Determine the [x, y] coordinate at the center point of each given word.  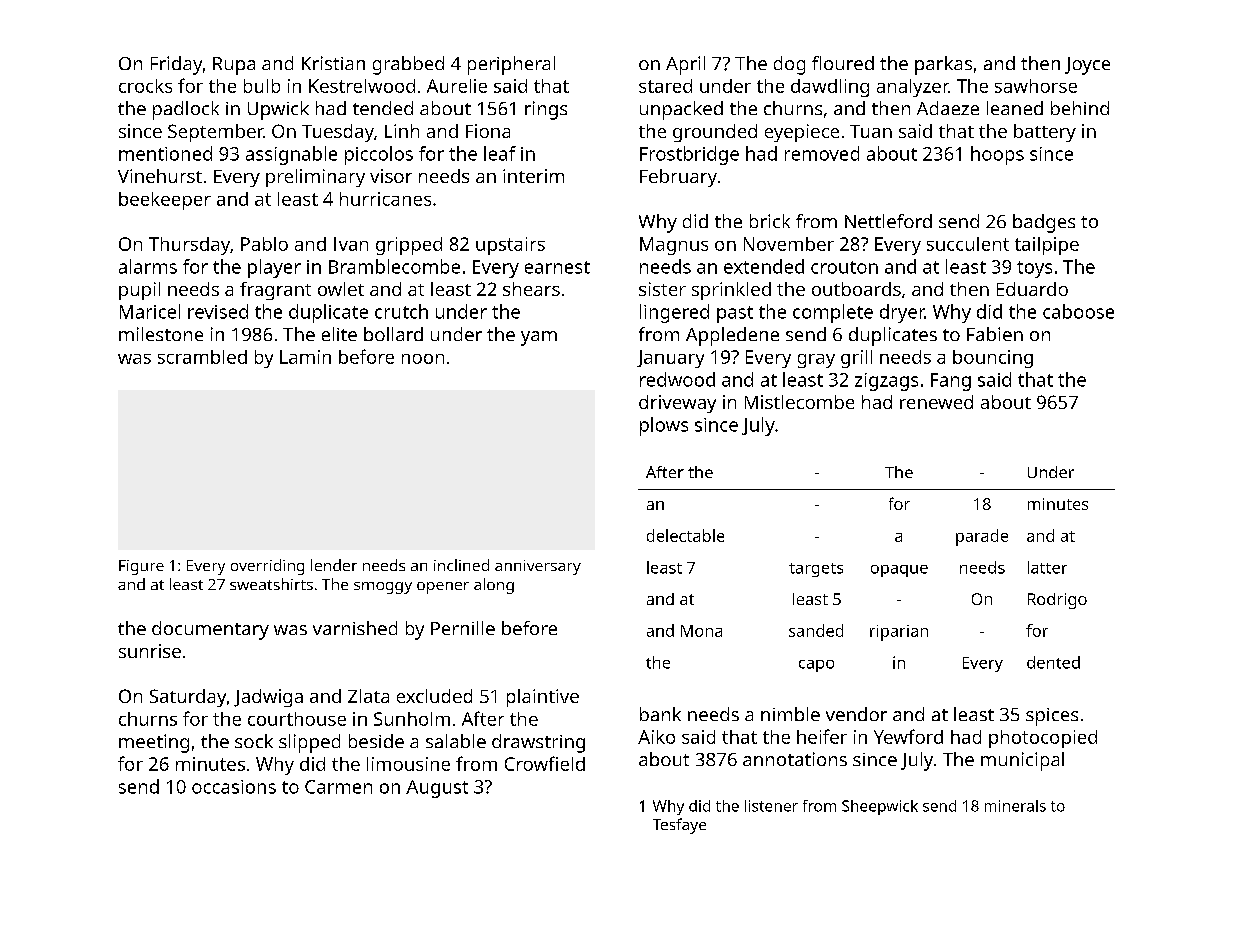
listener [771, 806]
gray [816, 361]
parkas [943, 65]
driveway [677, 404]
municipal [1022, 761]
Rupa [234, 66]
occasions [234, 787]
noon [423, 359]
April [685, 65]
